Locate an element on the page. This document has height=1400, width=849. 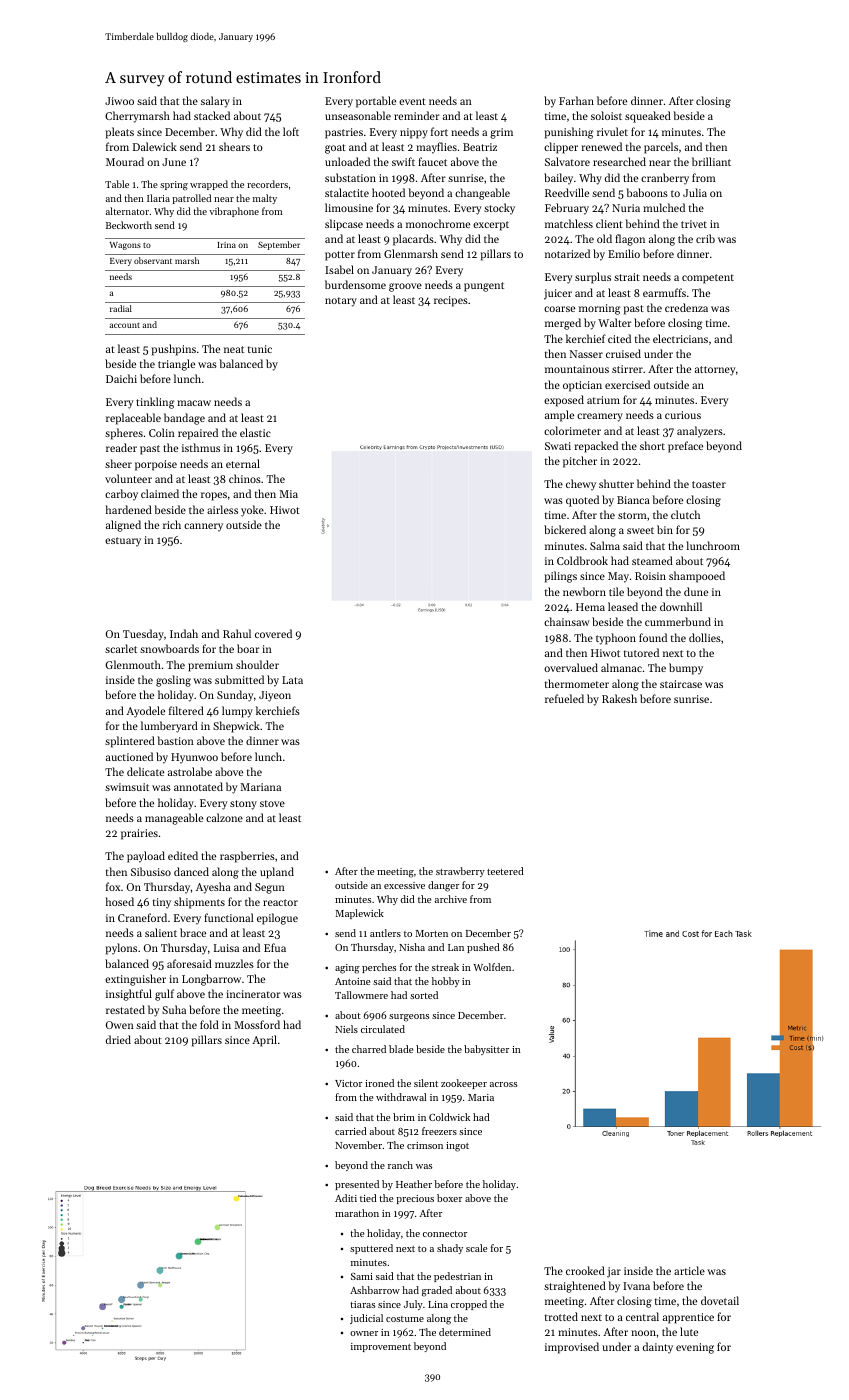
Mia is located at coordinates (288, 494).
